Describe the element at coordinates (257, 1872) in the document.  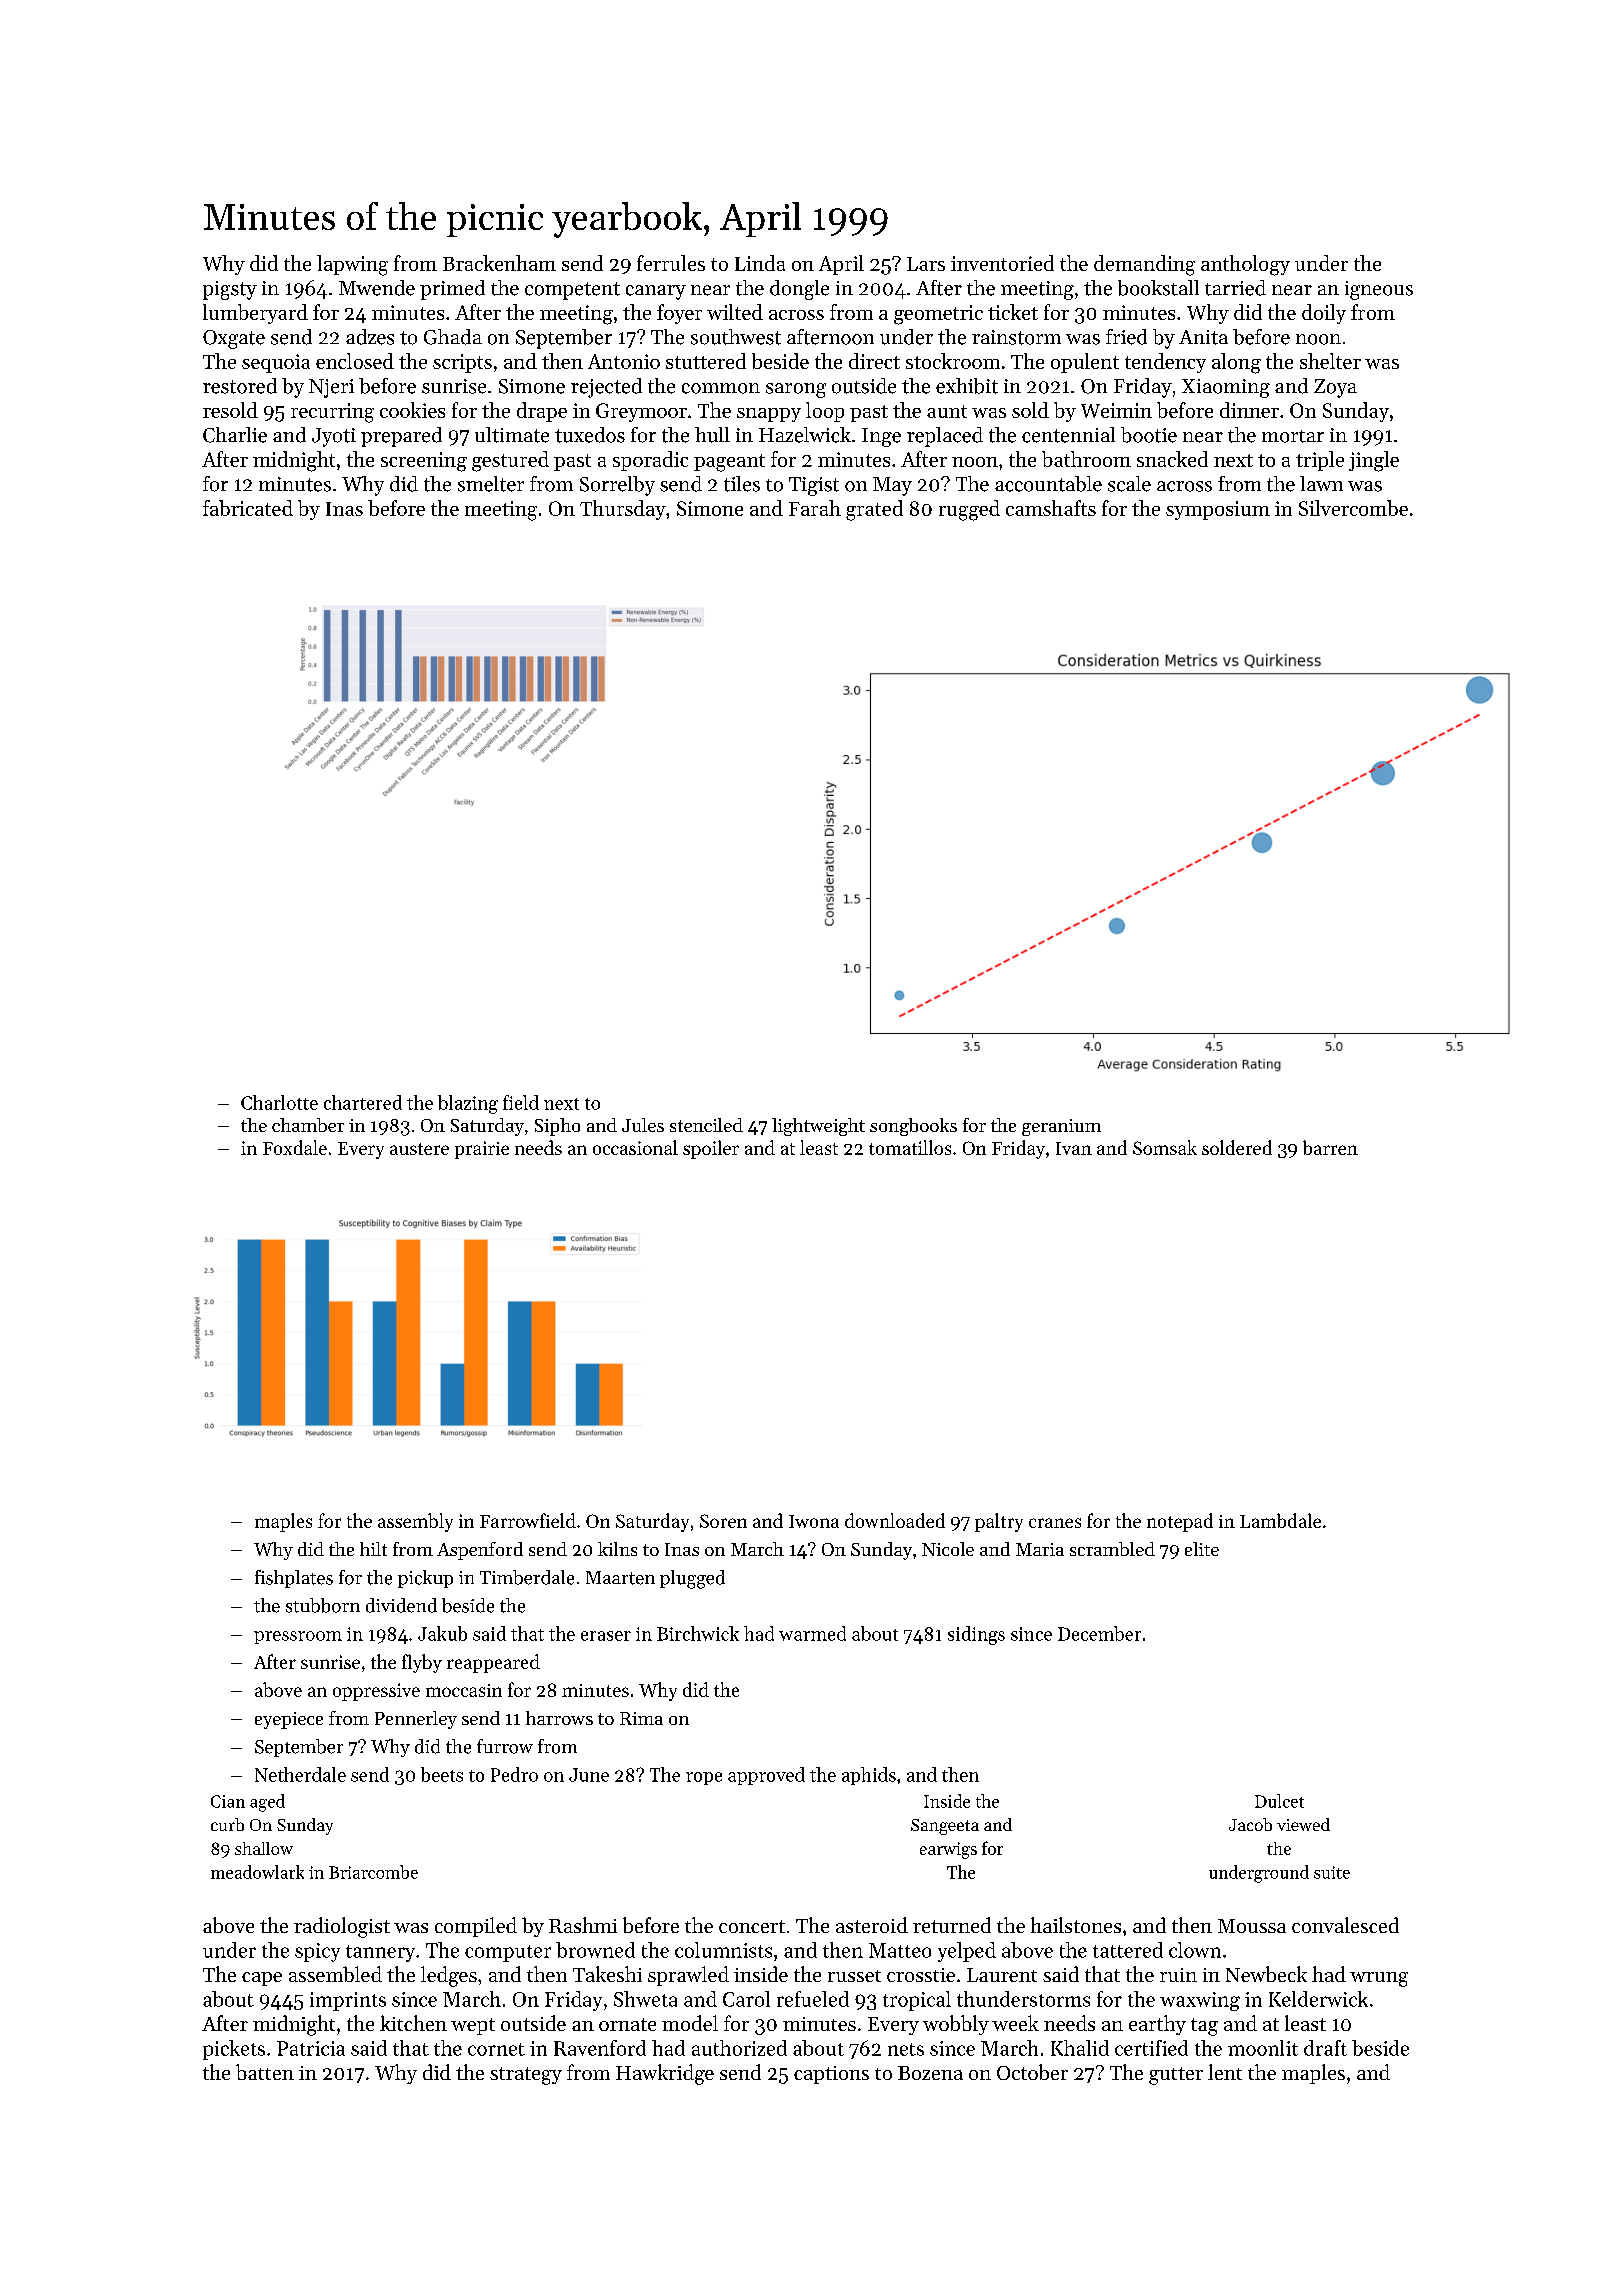
I see `meadowlark` at that location.
